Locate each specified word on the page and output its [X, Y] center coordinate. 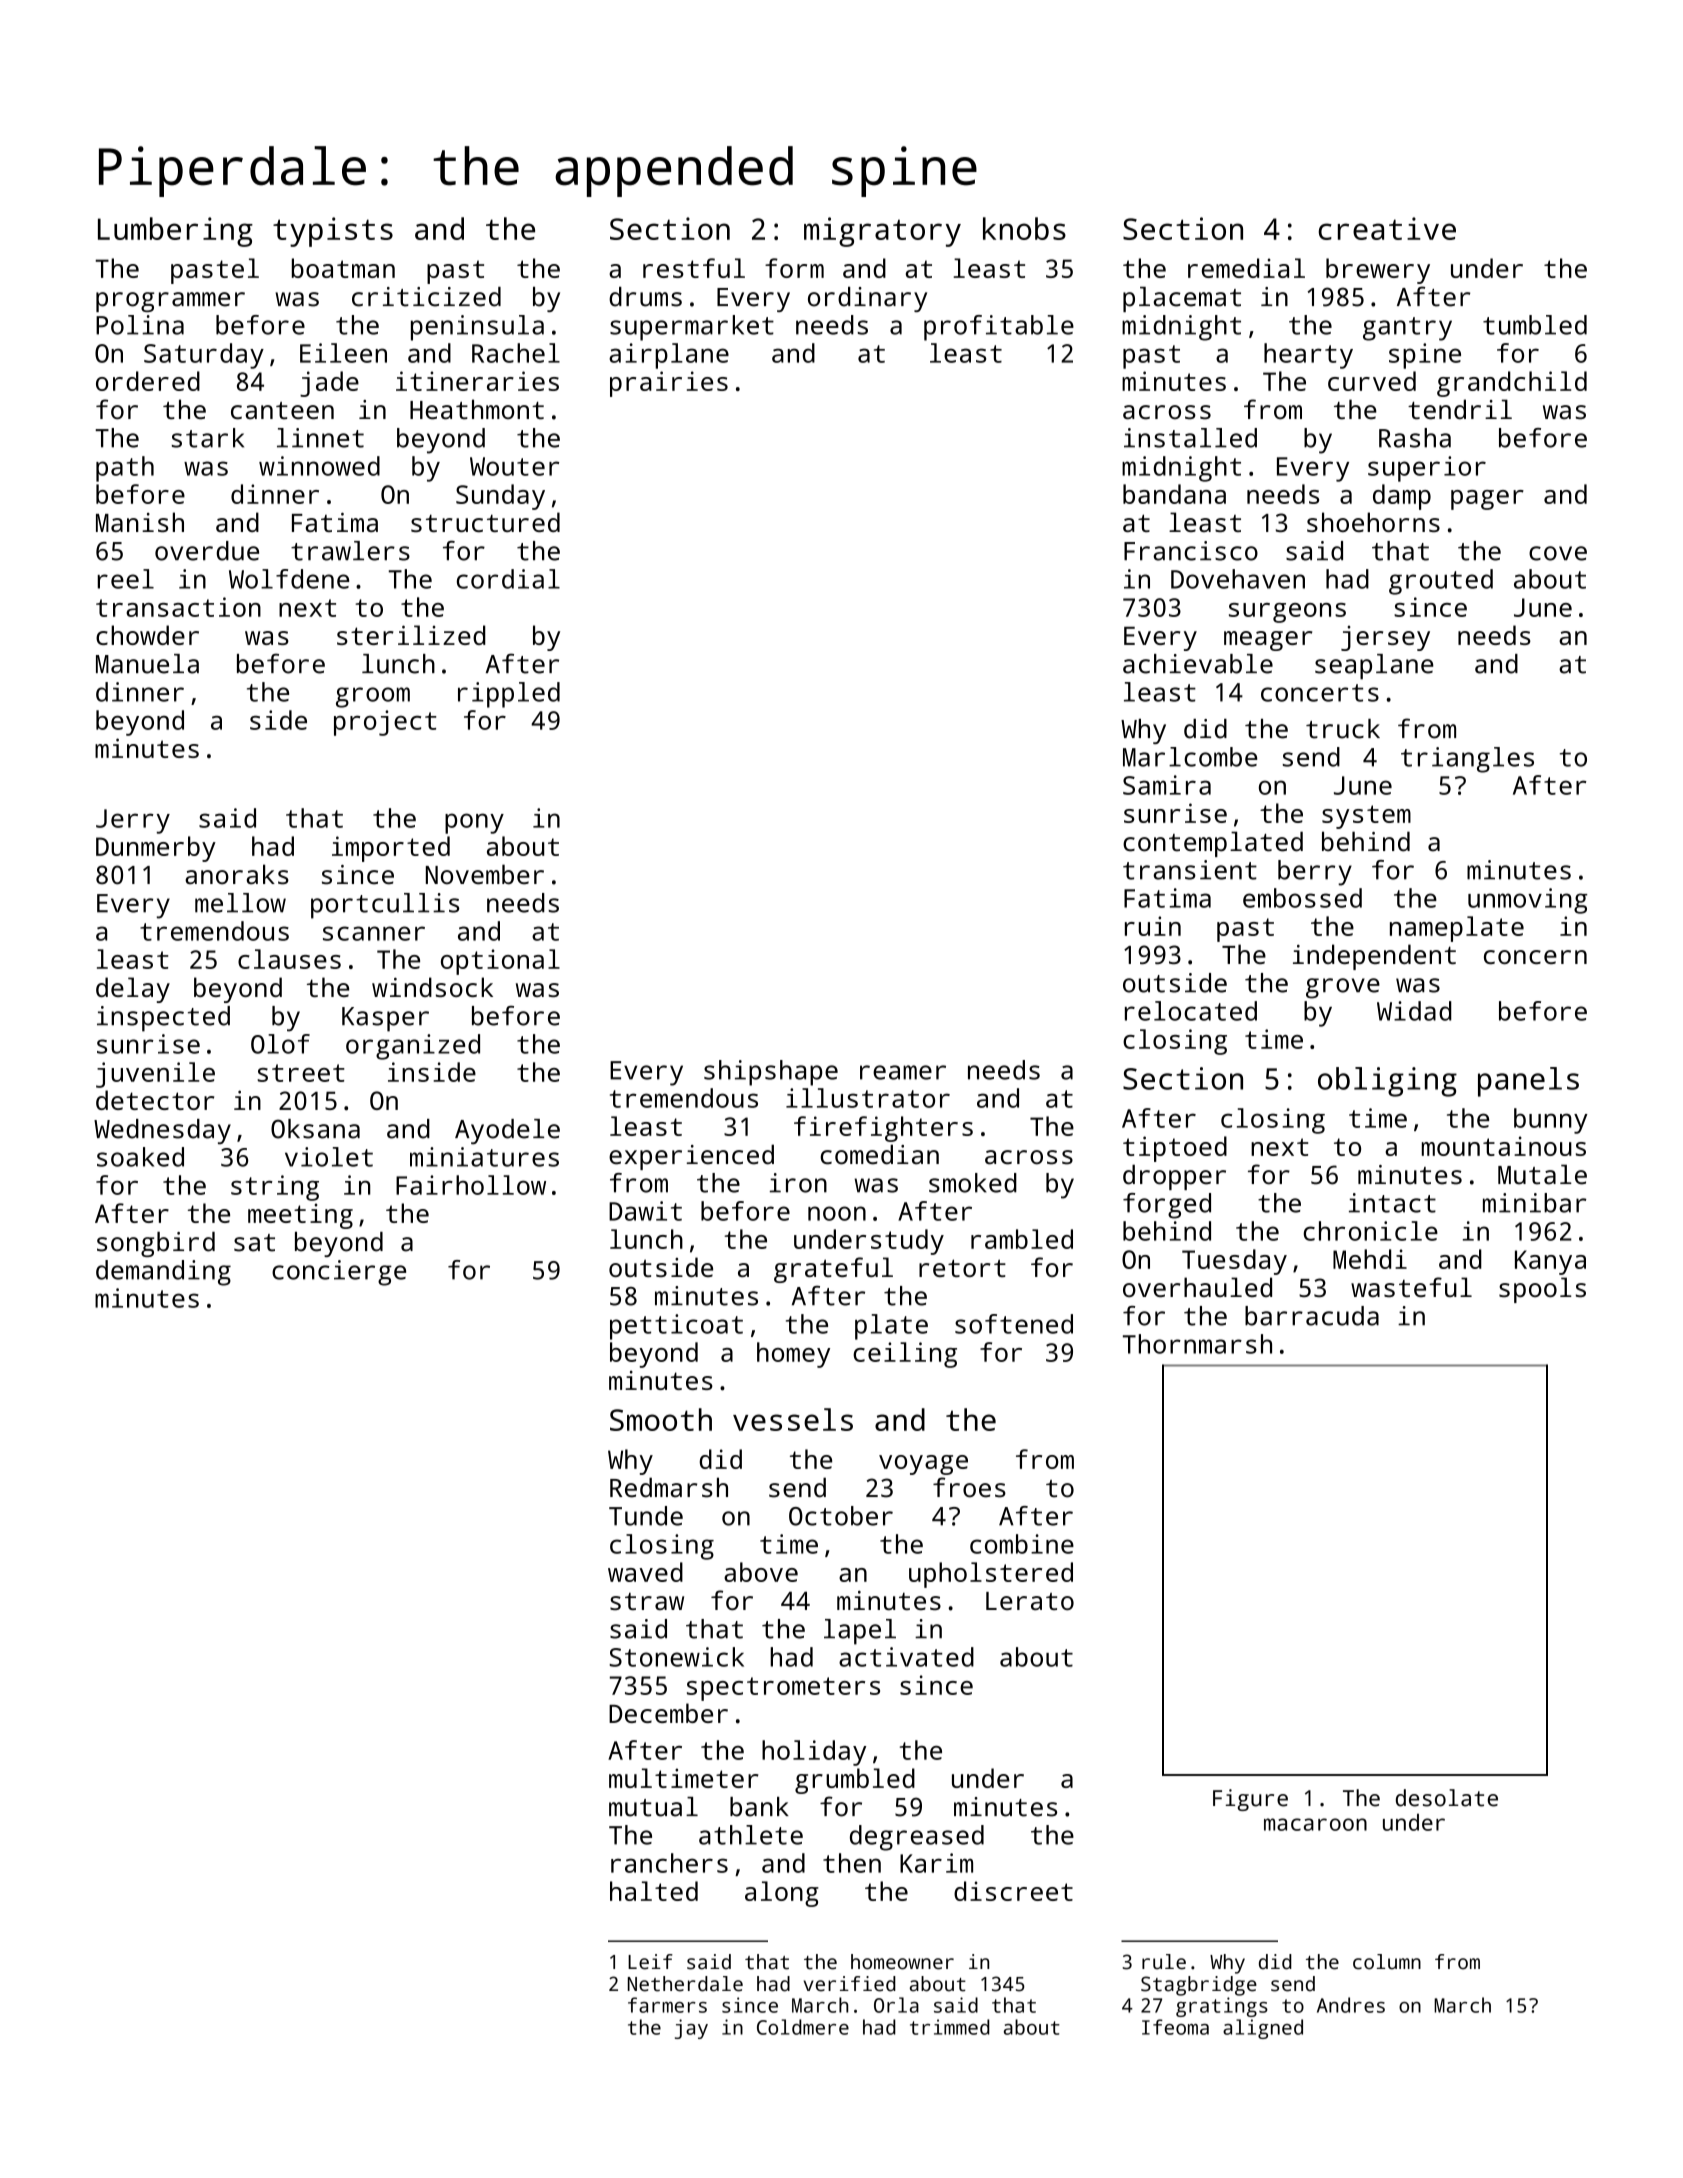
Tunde [646, 1516]
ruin [1153, 926]
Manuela [147, 664]
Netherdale [685, 1984]
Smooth [661, 1419]
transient [1190, 870]
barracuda [1312, 1316]
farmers [667, 2005]
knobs [1024, 228]
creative [1387, 228]
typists [333, 232]
